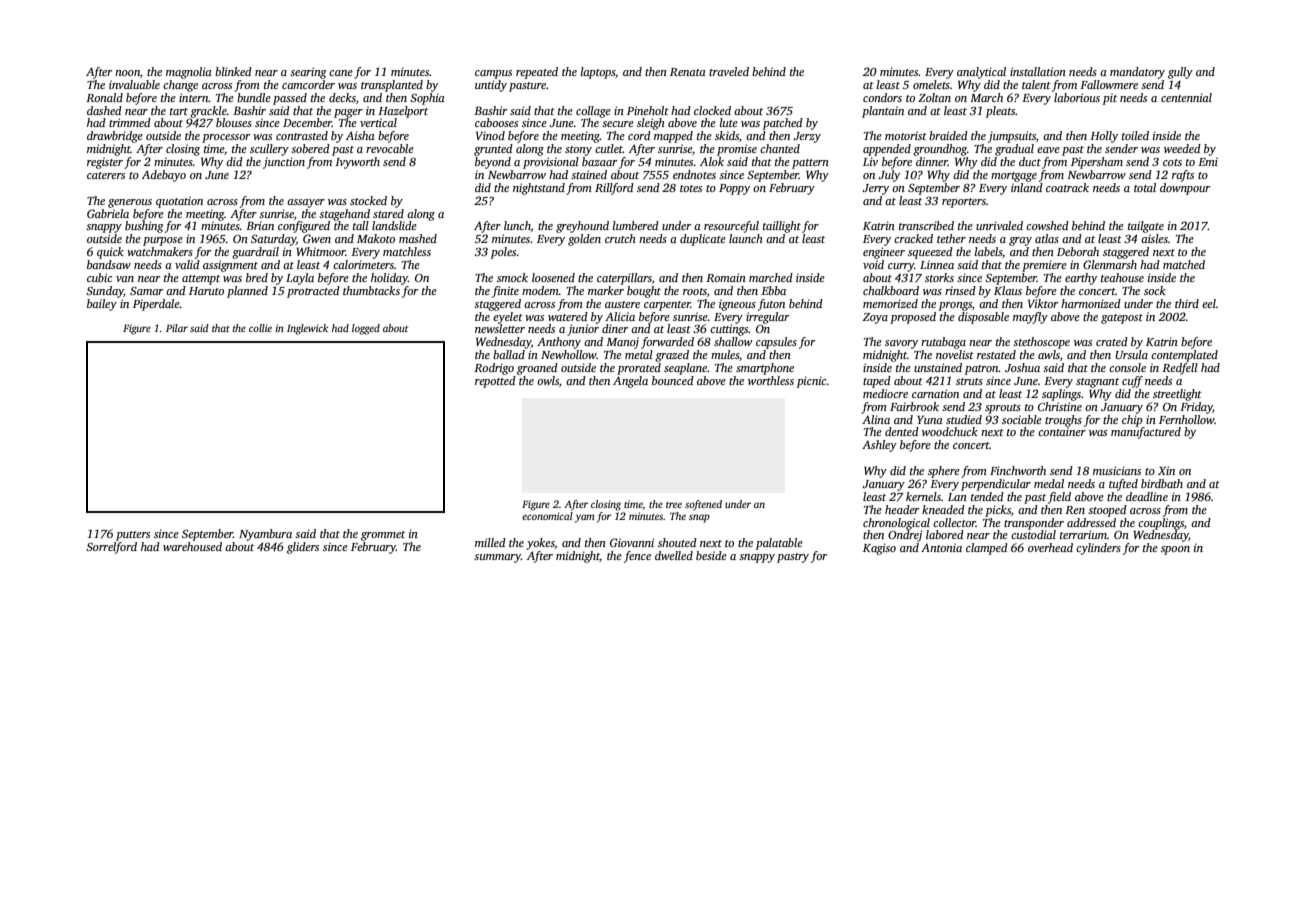  Describe the element at coordinates (177, 328) in the document. I see `Pilar` at that location.
